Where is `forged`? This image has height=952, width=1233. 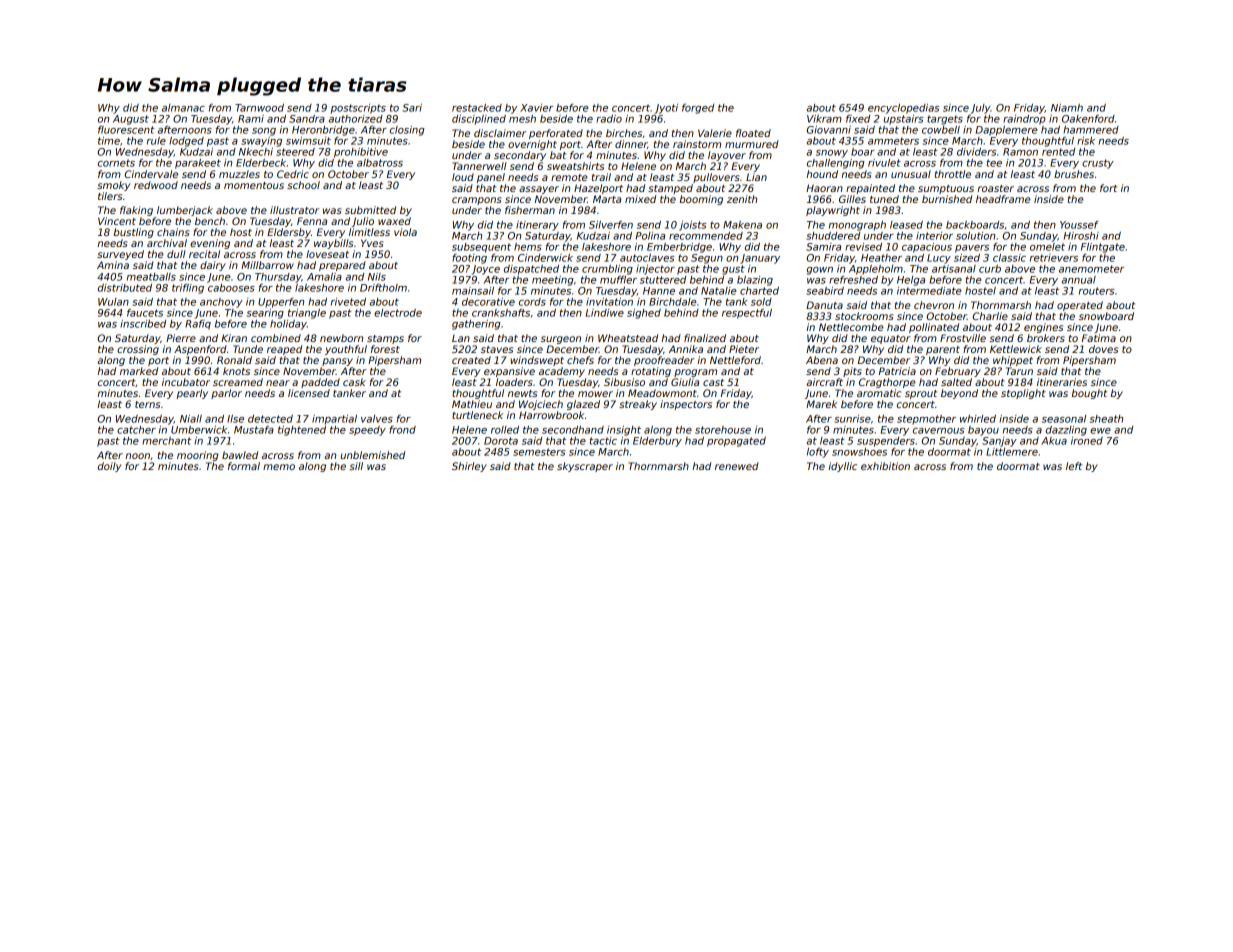 forged is located at coordinates (698, 108).
